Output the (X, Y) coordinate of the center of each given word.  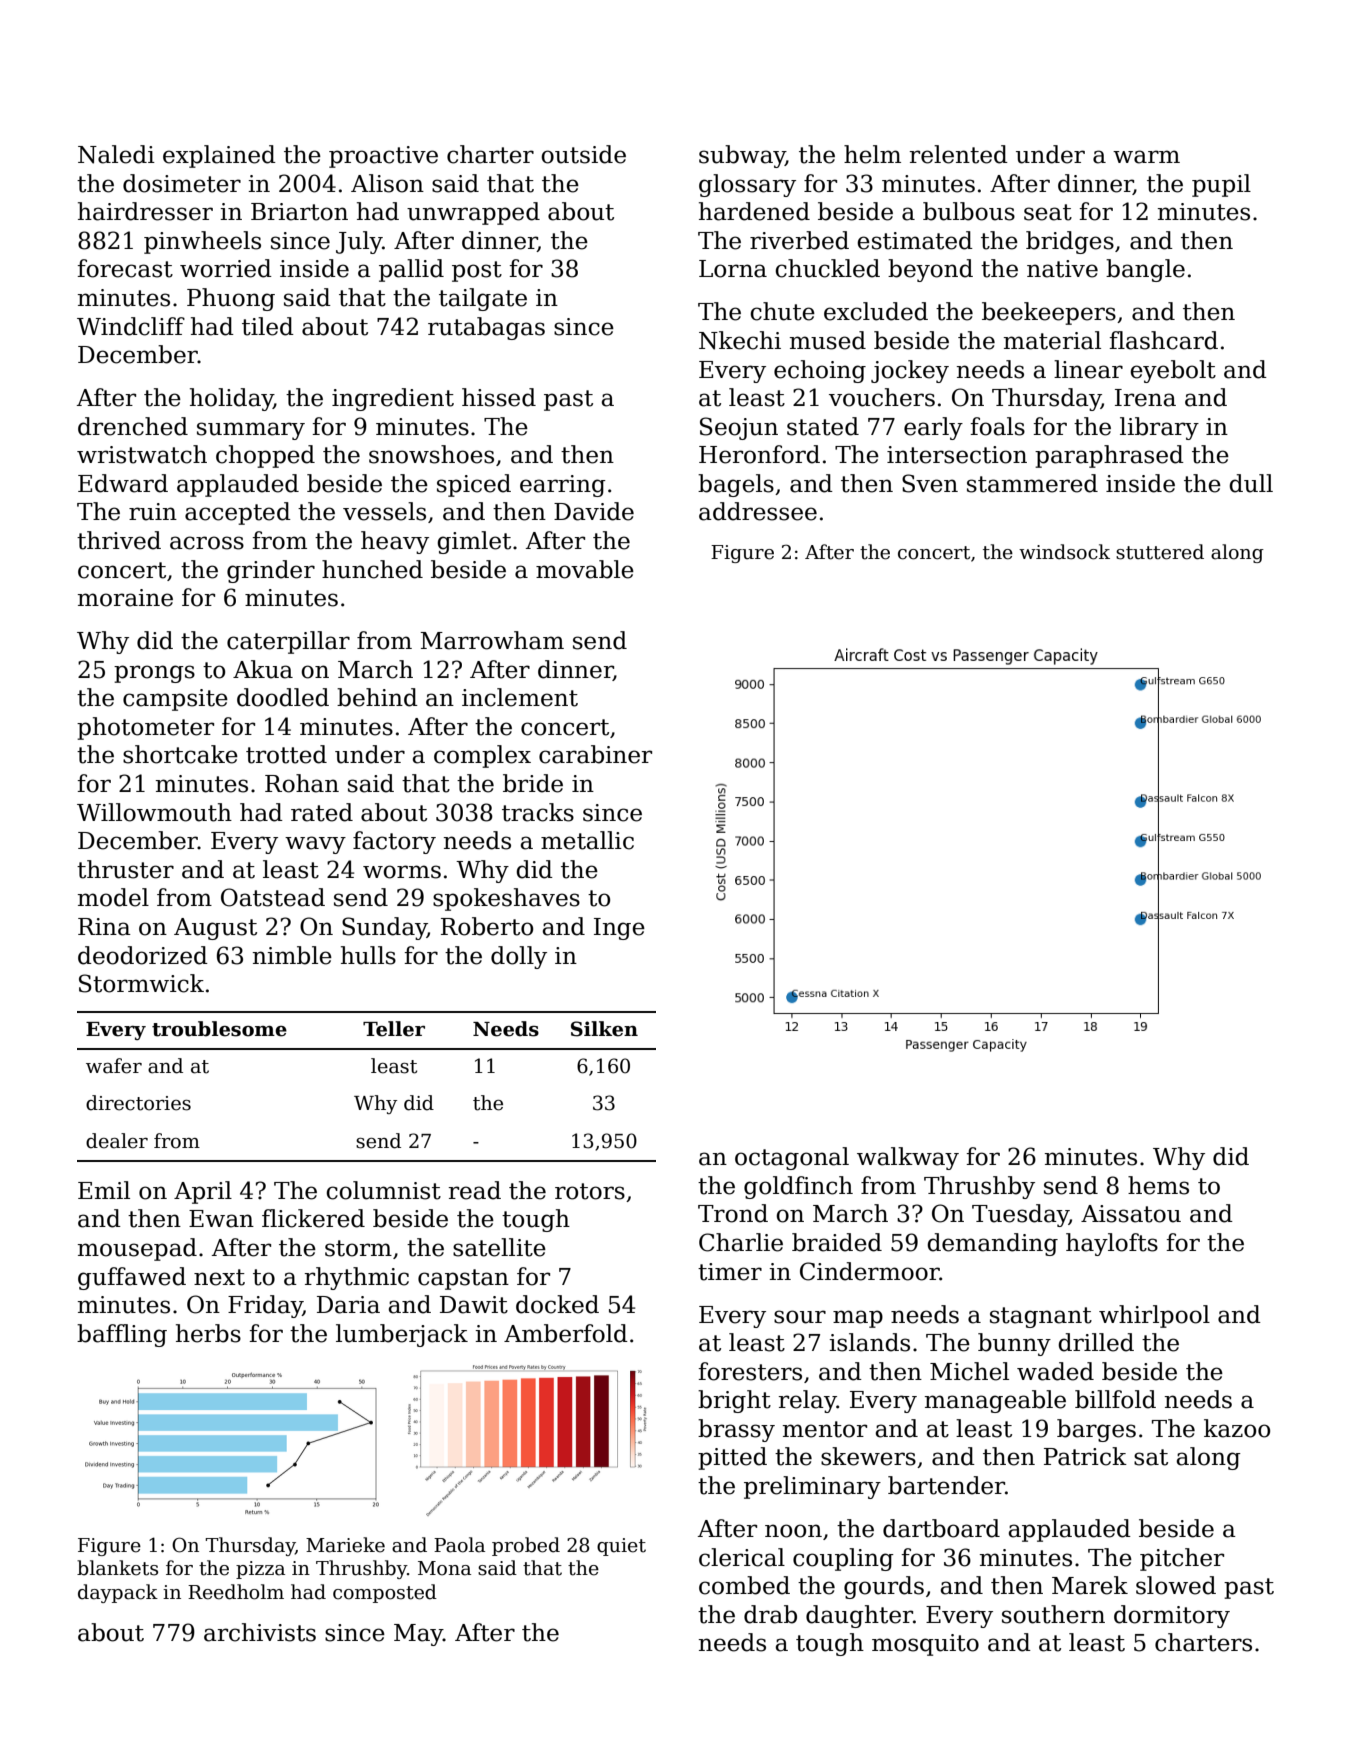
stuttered (1160, 552)
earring (563, 486)
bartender (946, 1485)
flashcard (1163, 340)
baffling (122, 1335)
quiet (621, 1547)
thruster (125, 869)
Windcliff (131, 326)
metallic (587, 840)
